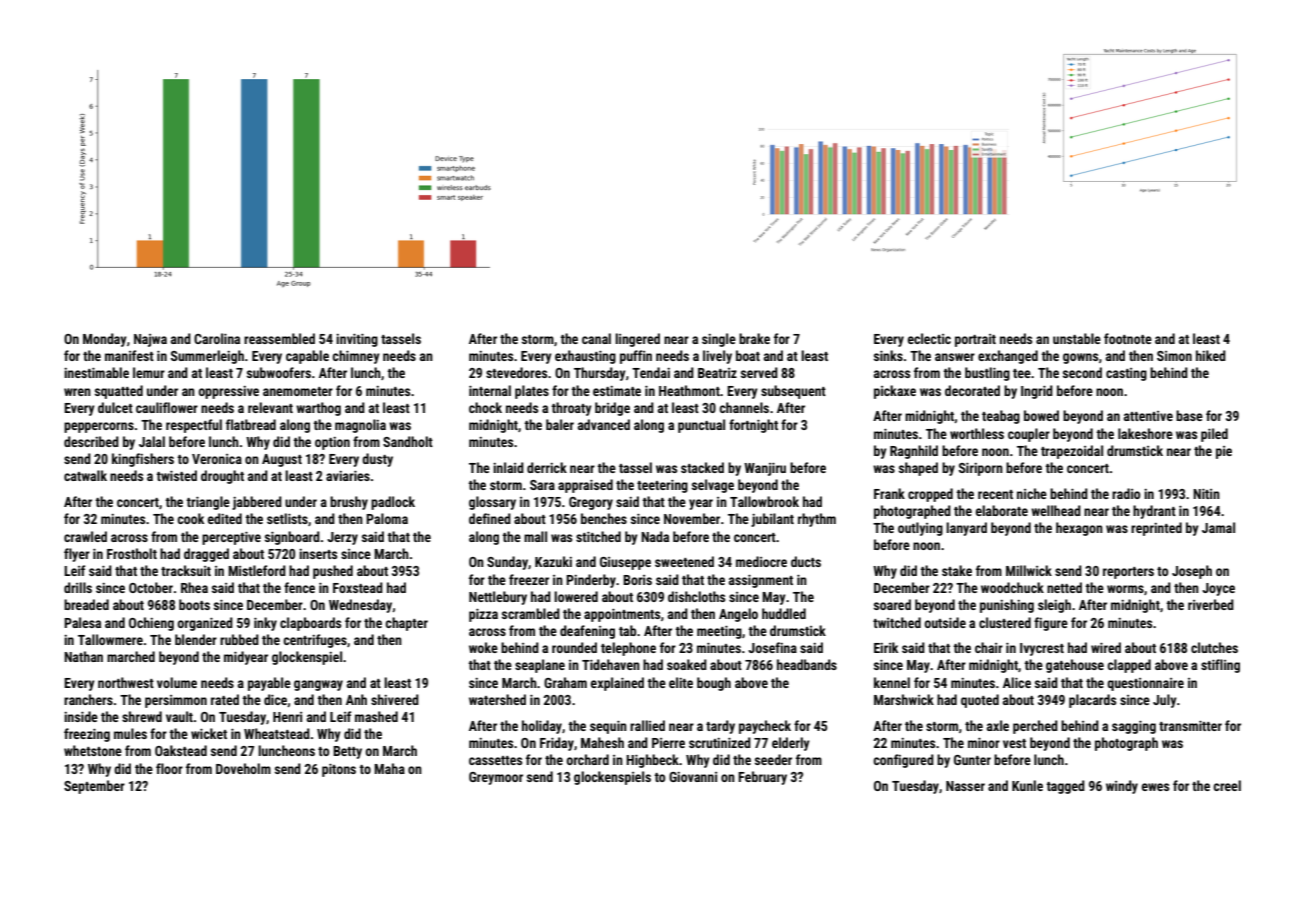 The width and height of the screenshot is (1308, 924). What do you see at coordinates (1128, 338) in the screenshot?
I see `footnote` at bounding box center [1128, 338].
